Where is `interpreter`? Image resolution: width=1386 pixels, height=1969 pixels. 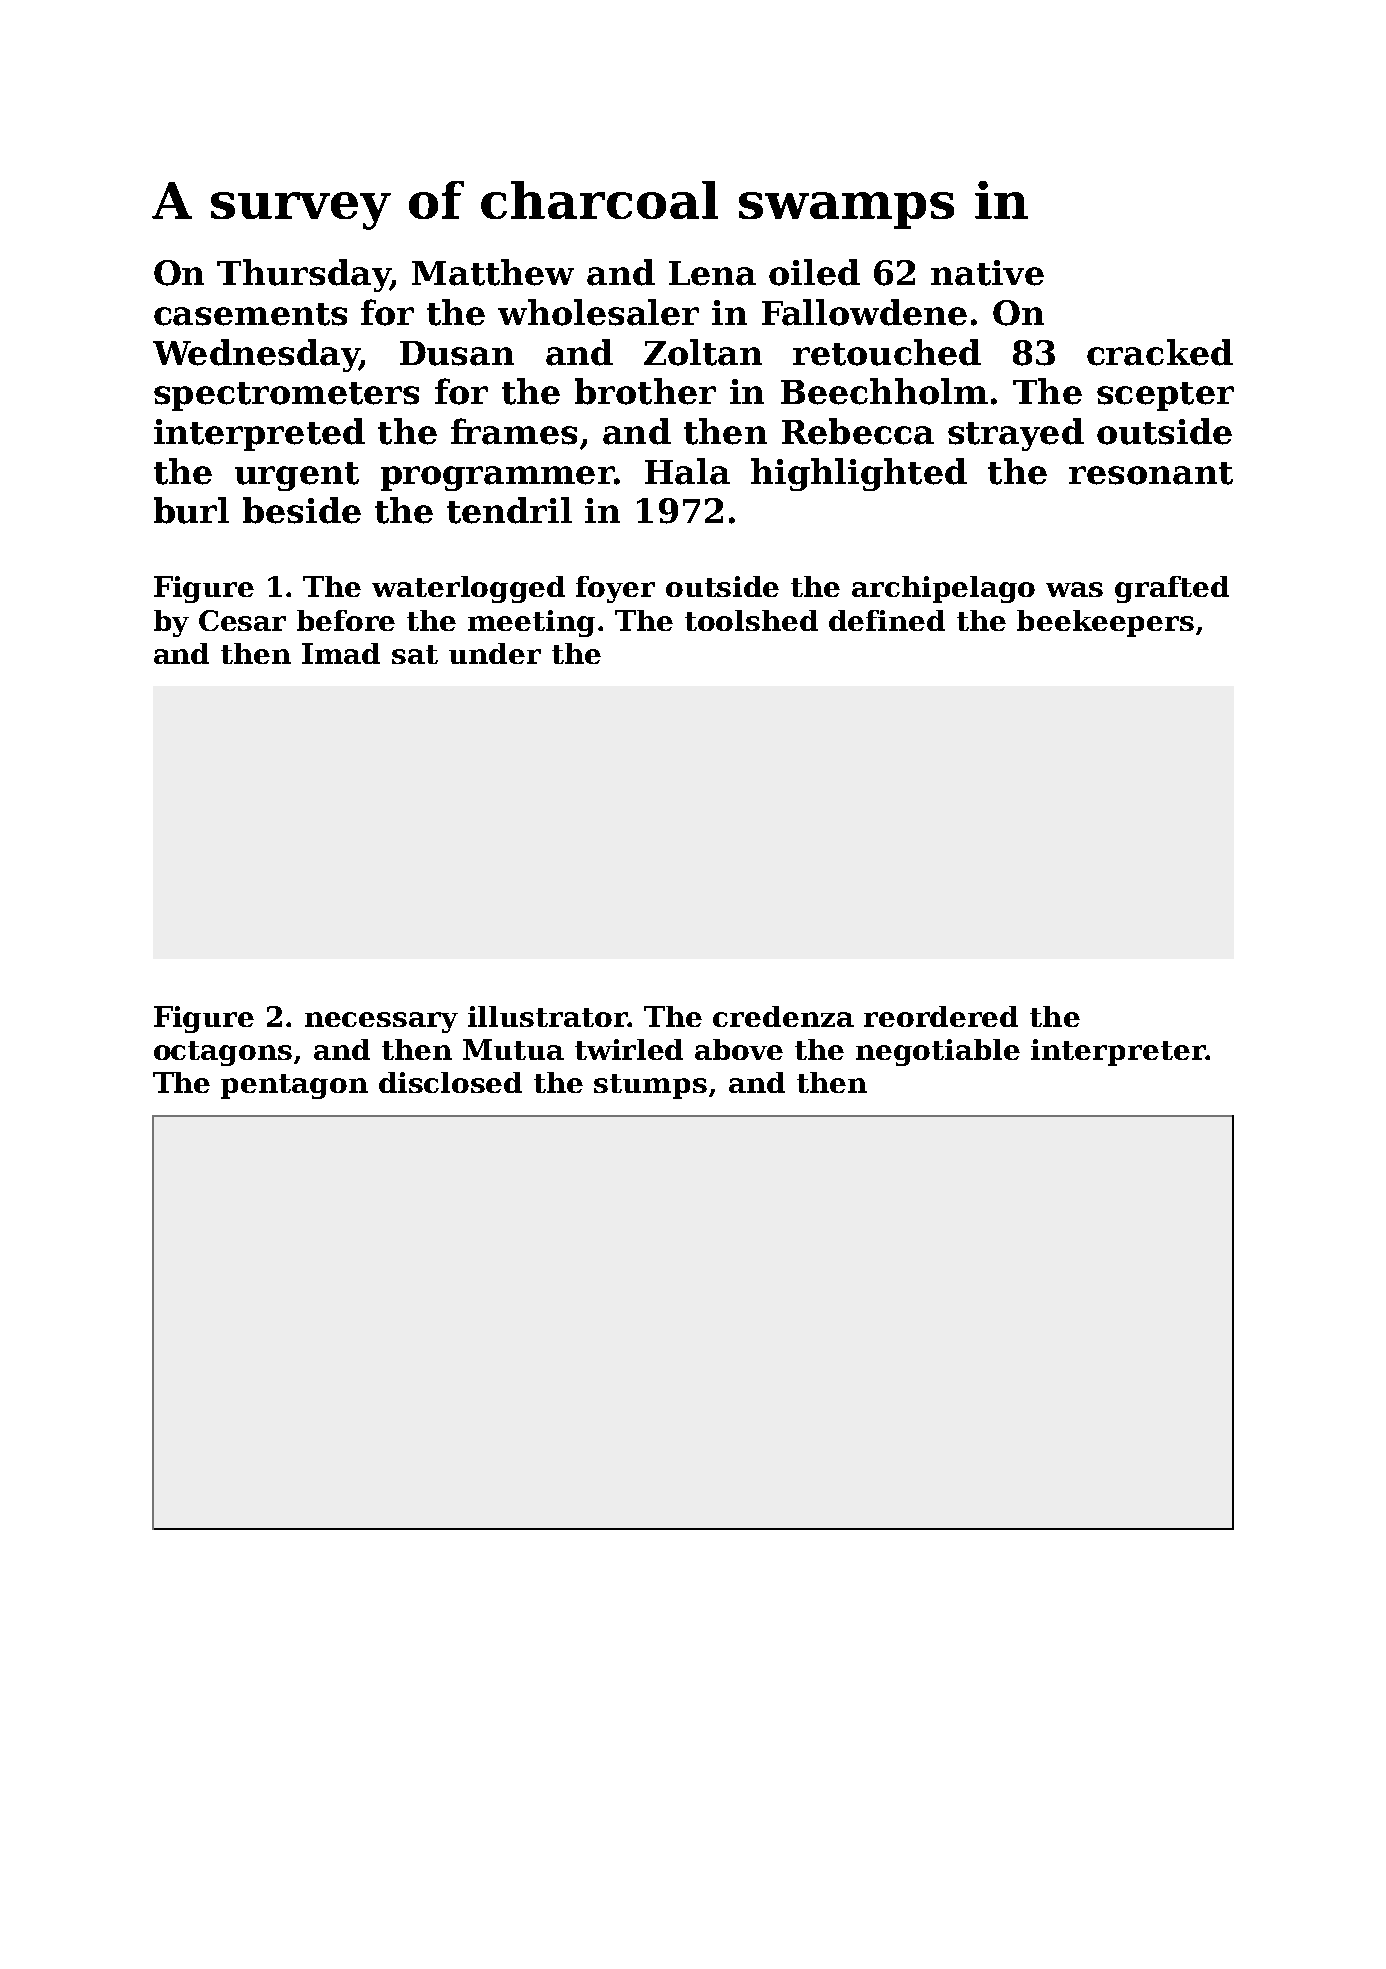
interpreter is located at coordinates (1118, 1052).
